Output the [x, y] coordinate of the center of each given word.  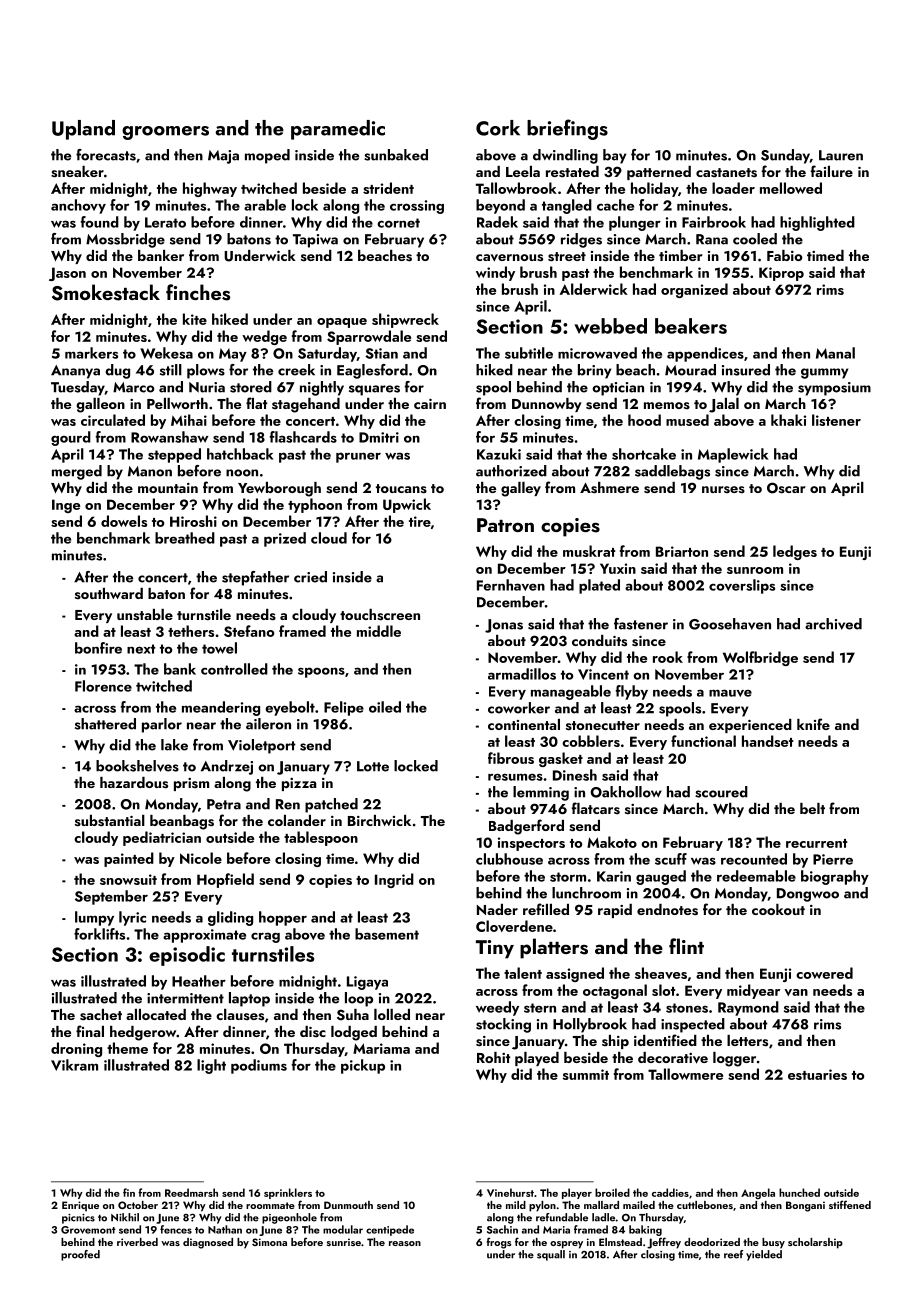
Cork [498, 128]
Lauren [841, 155]
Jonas [504, 626]
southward [109, 593]
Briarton [682, 551]
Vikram [74, 1065]
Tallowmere [685, 1074]
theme [127, 1048]
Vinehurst [510, 1192]
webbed [610, 326]
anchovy [78, 206]
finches [198, 292]
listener [836, 420]
